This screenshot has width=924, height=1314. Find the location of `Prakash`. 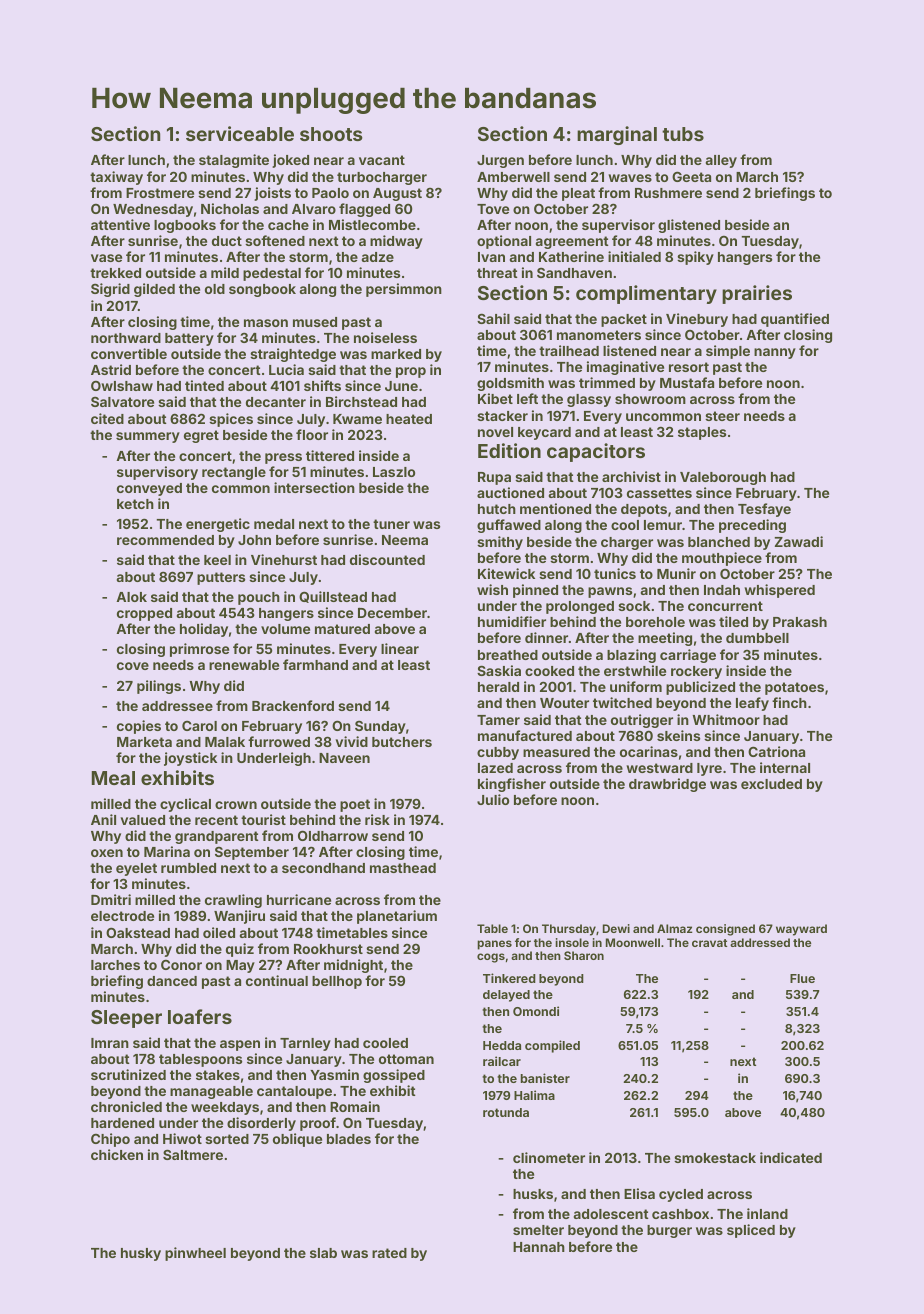

Prakash is located at coordinates (800, 622).
